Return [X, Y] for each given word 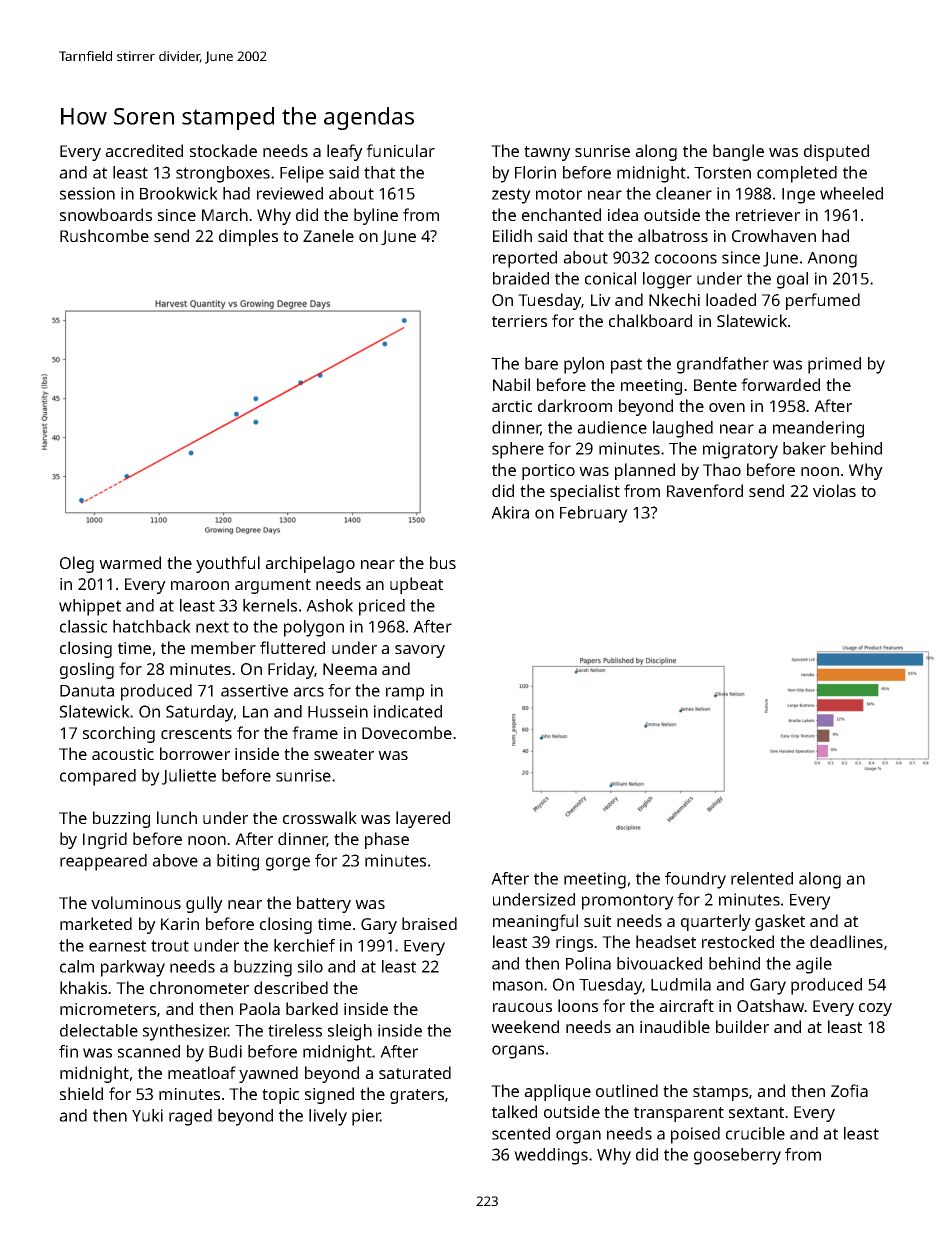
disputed [836, 152]
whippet [90, 607]
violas [834, 490]
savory [420, 651]
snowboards [106, 214]
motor [559, 194]
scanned [149, 1051]
